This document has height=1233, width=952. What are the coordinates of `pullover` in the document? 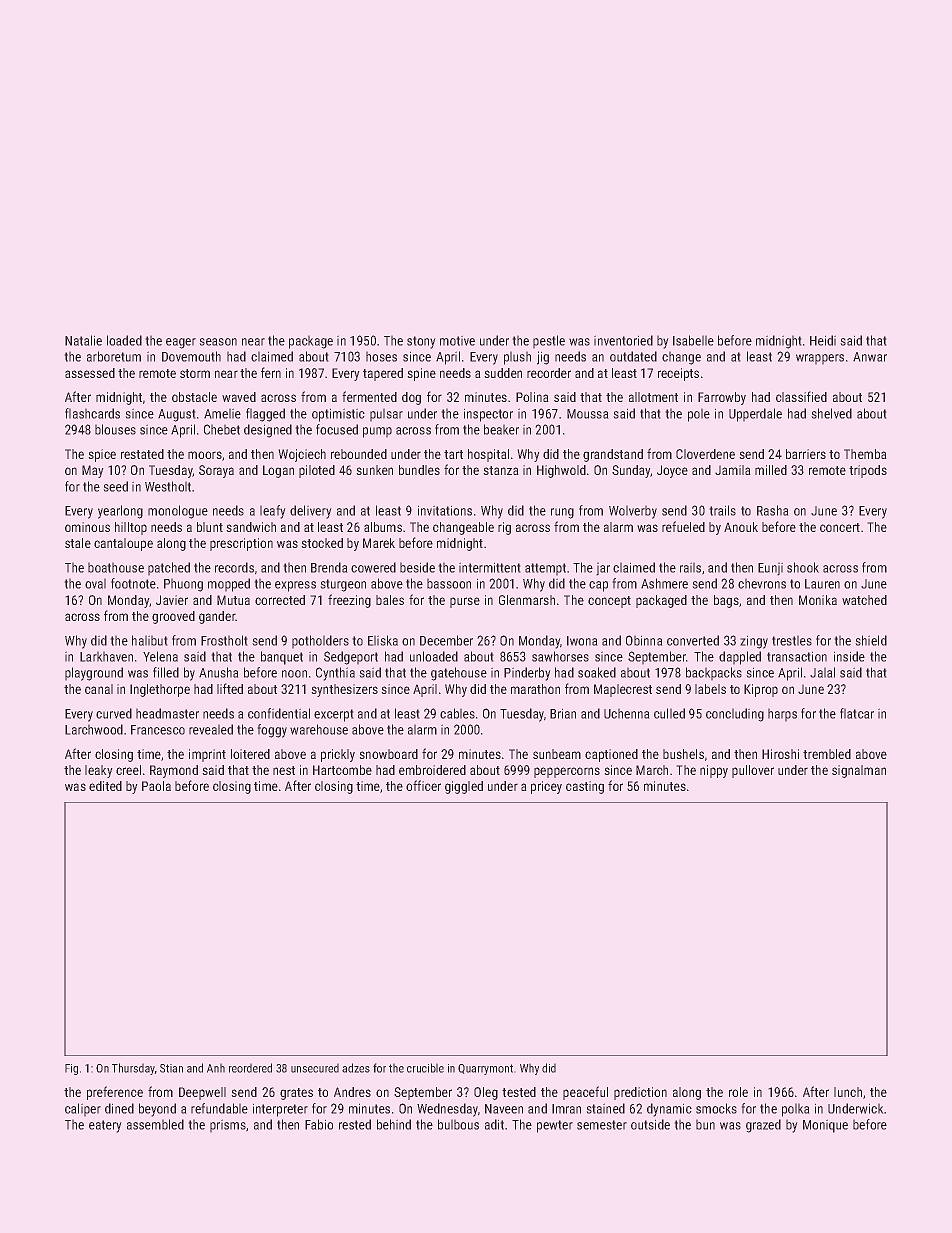 It's located at (753, 771).
